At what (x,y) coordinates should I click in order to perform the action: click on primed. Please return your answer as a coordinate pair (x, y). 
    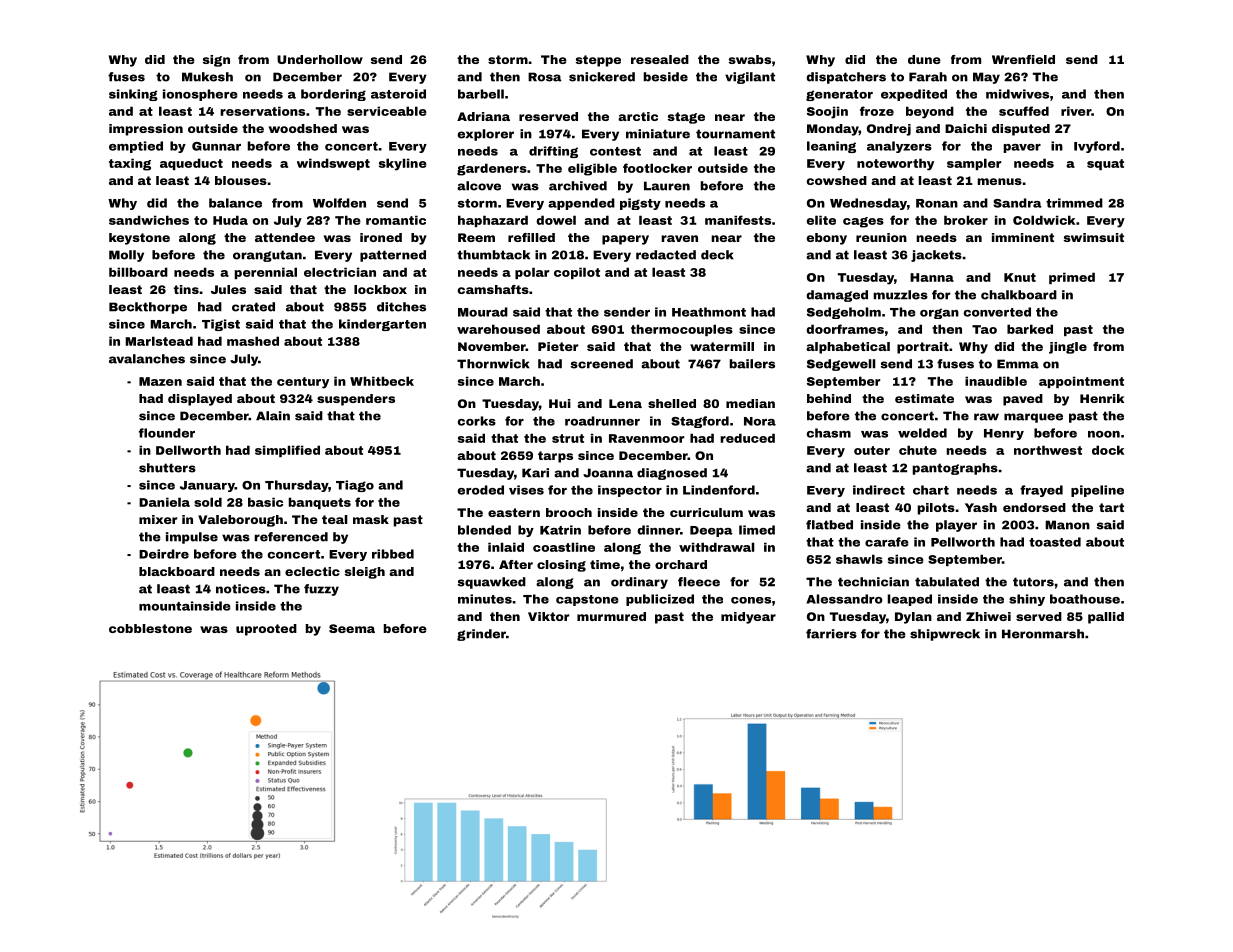
    Looking at the image, I should click on (1072, 278).
